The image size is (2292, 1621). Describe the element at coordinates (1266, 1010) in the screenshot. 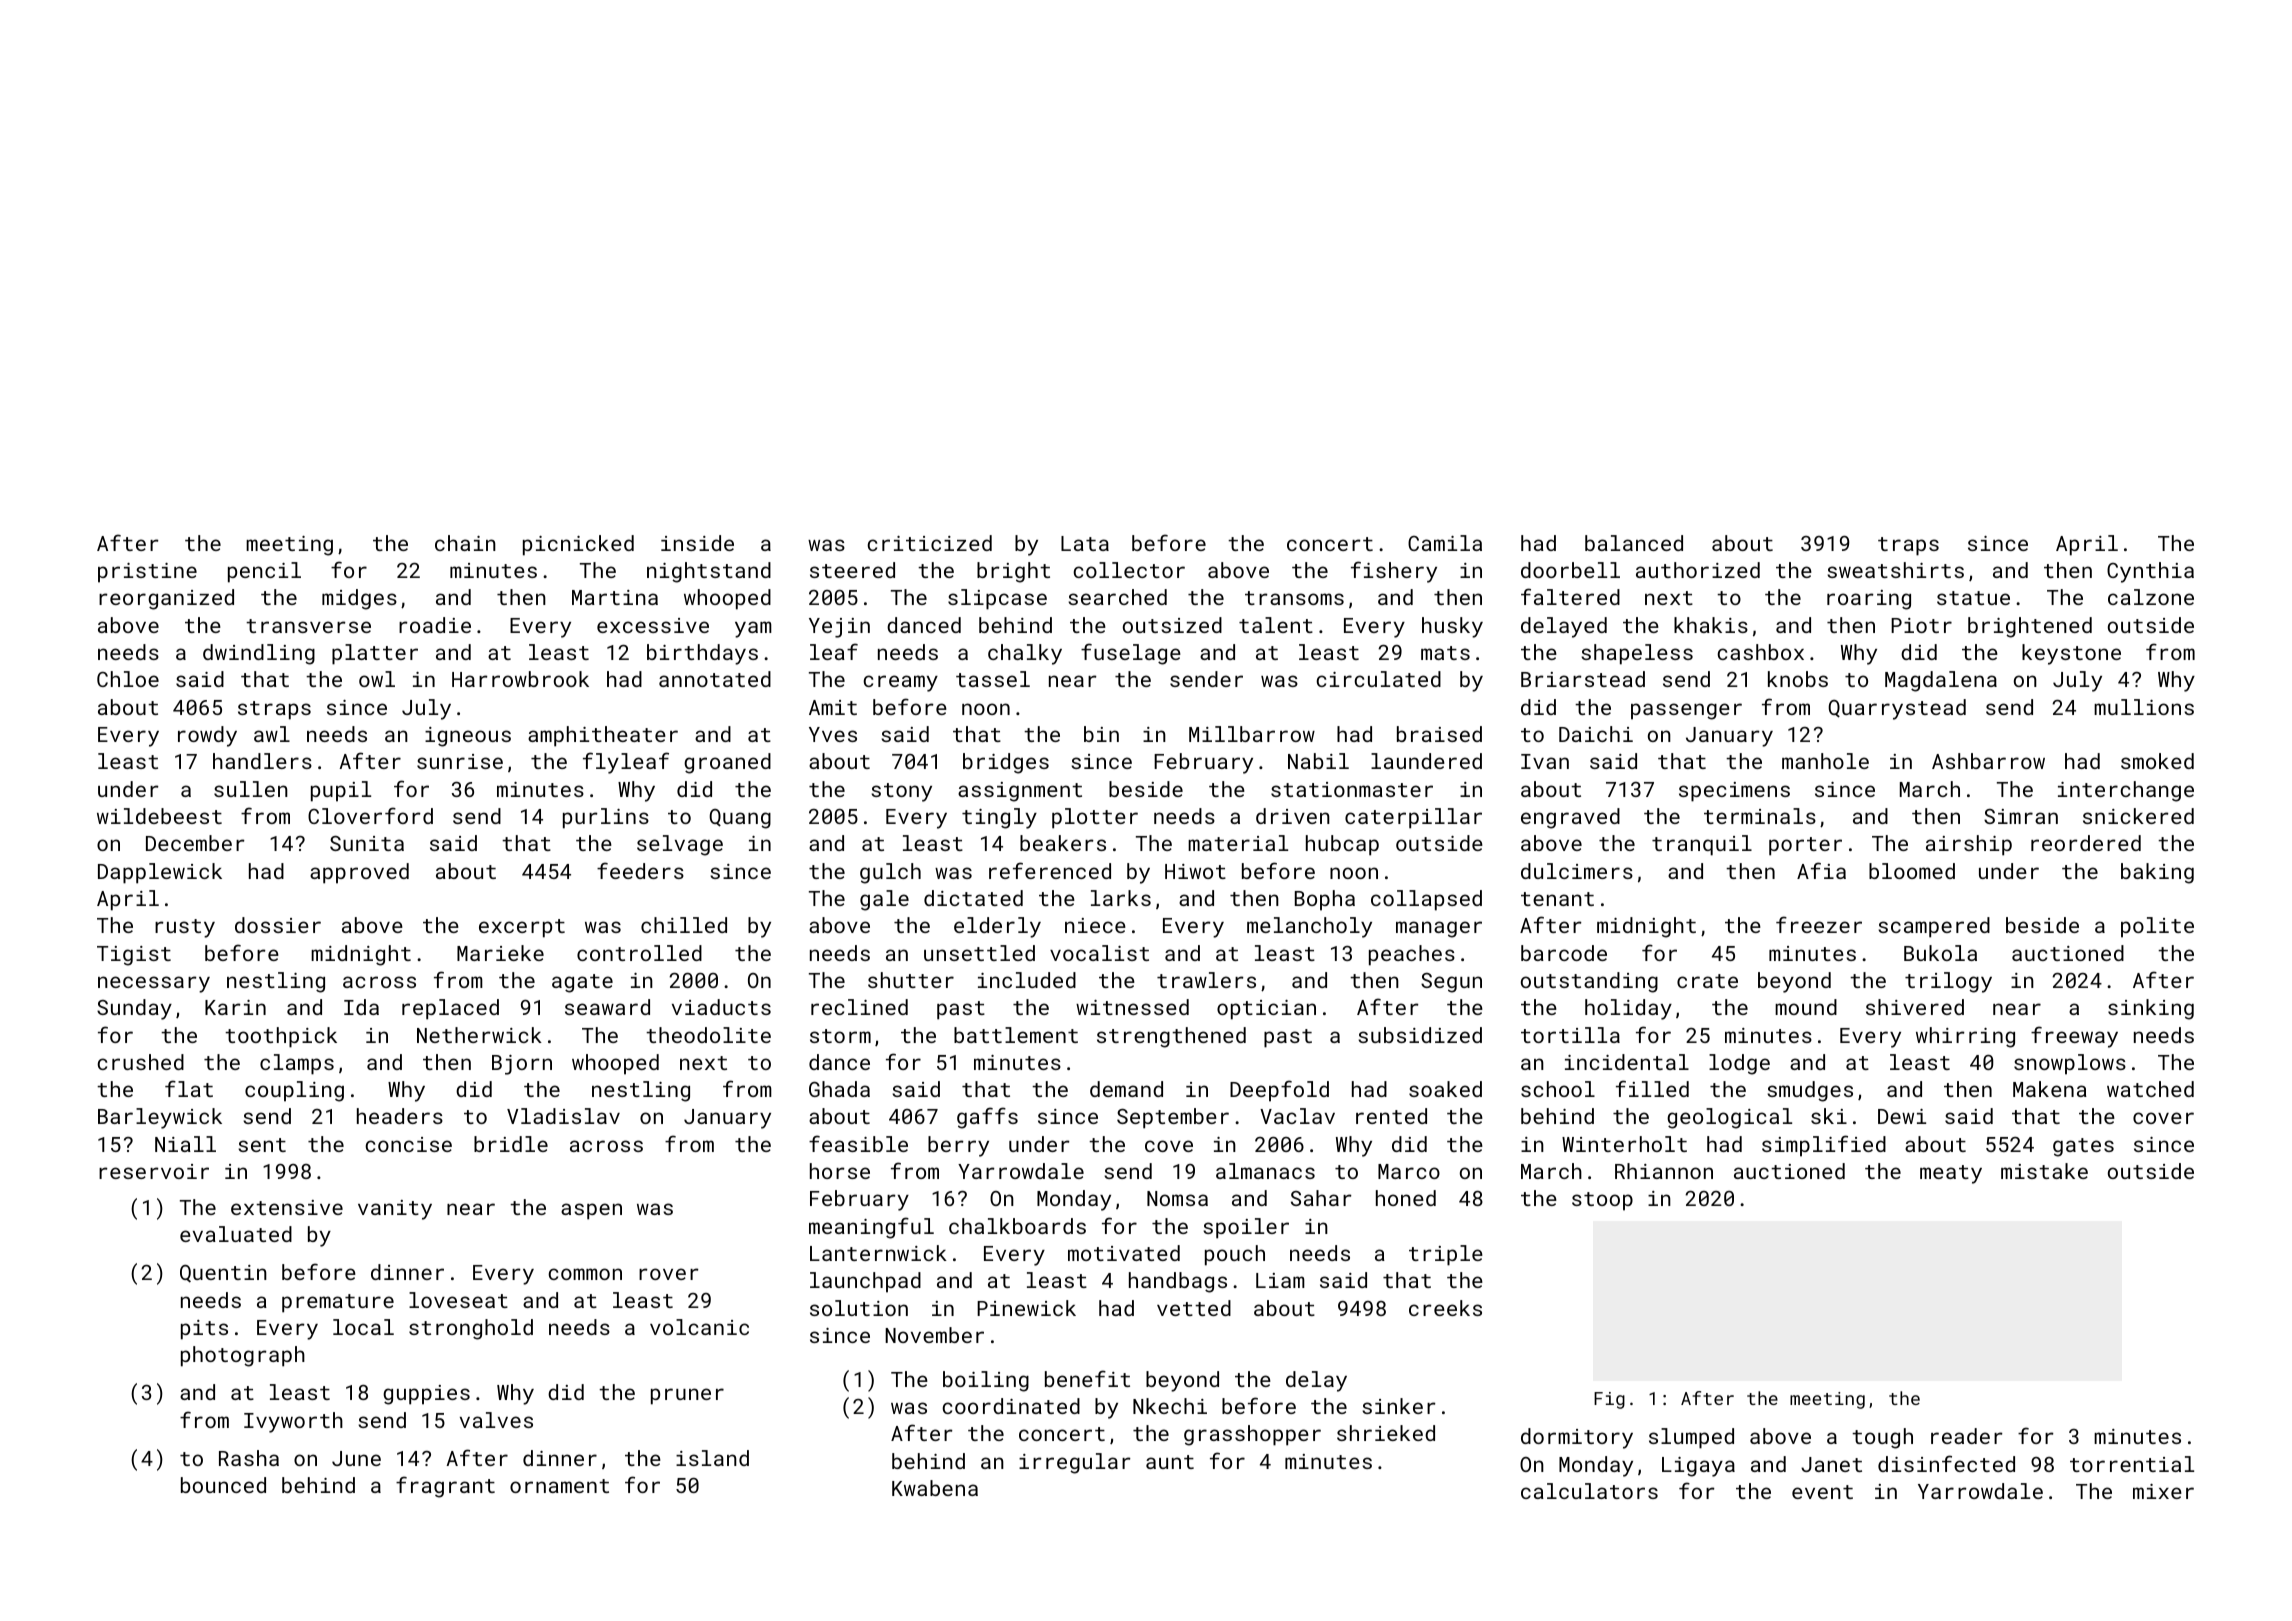

I see `optician` at that location.
